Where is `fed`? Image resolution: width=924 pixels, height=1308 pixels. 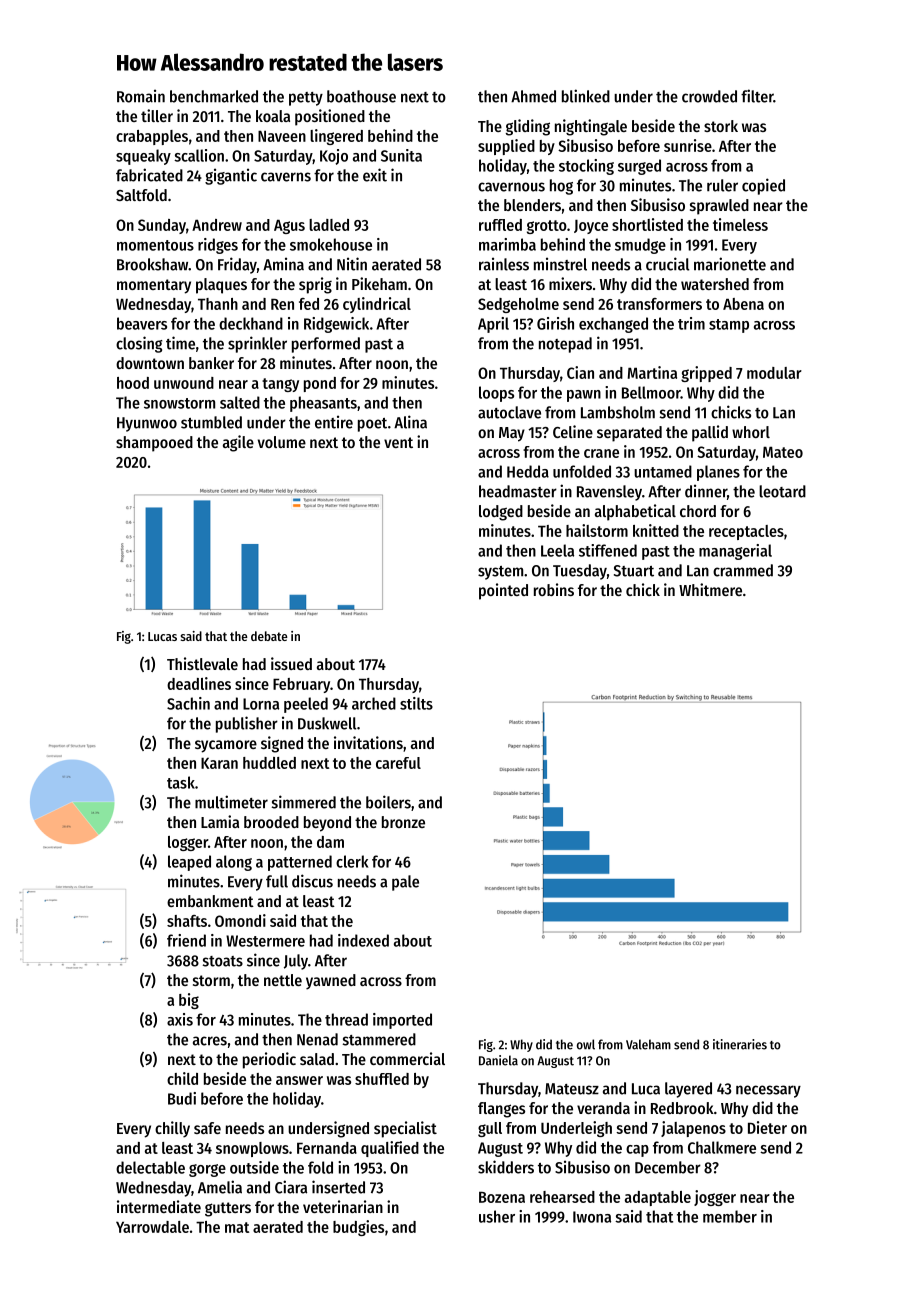 fed is located at coordinates (309, 304).
